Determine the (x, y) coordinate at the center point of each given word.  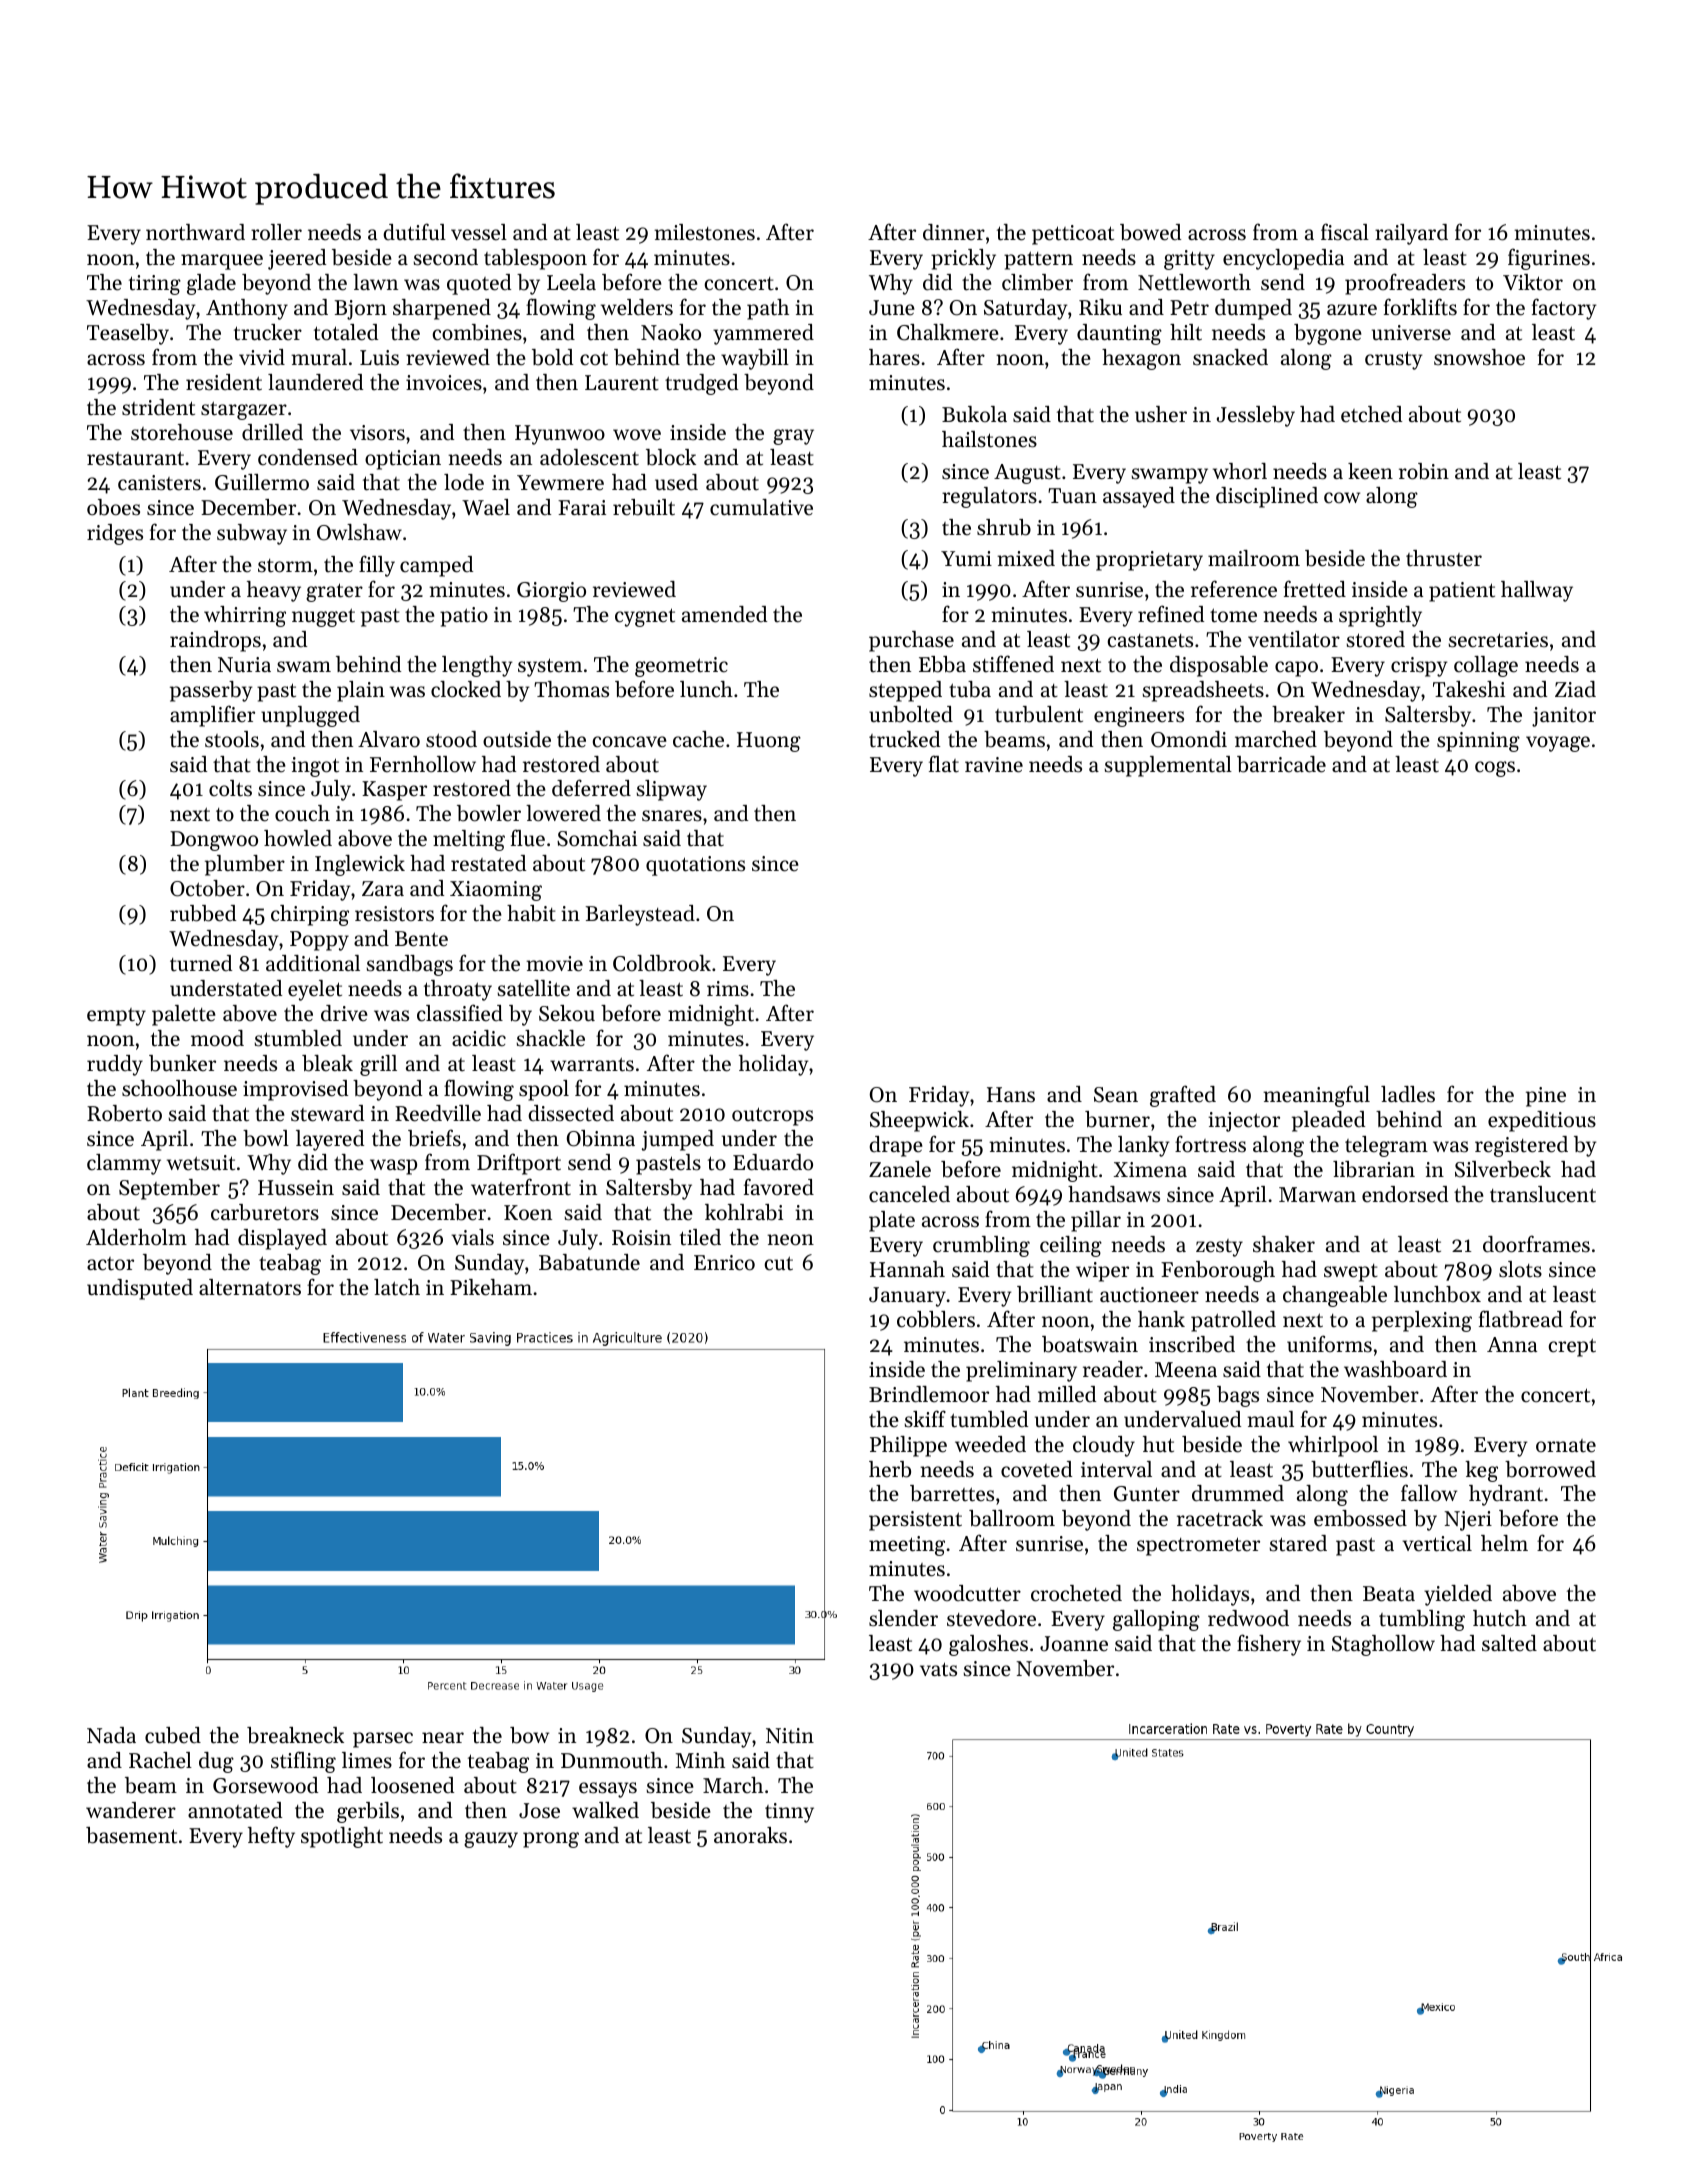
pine (1546, 1097)
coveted (1036, 1469)
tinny (789, 1813)
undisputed (140, 1289)
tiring (155, 285)
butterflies (1359, 1469)
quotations (695, 866)
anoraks (750, 1835)
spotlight (342, 1837)
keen (1370, 471)
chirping (310, 915)
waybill (755, 359)
